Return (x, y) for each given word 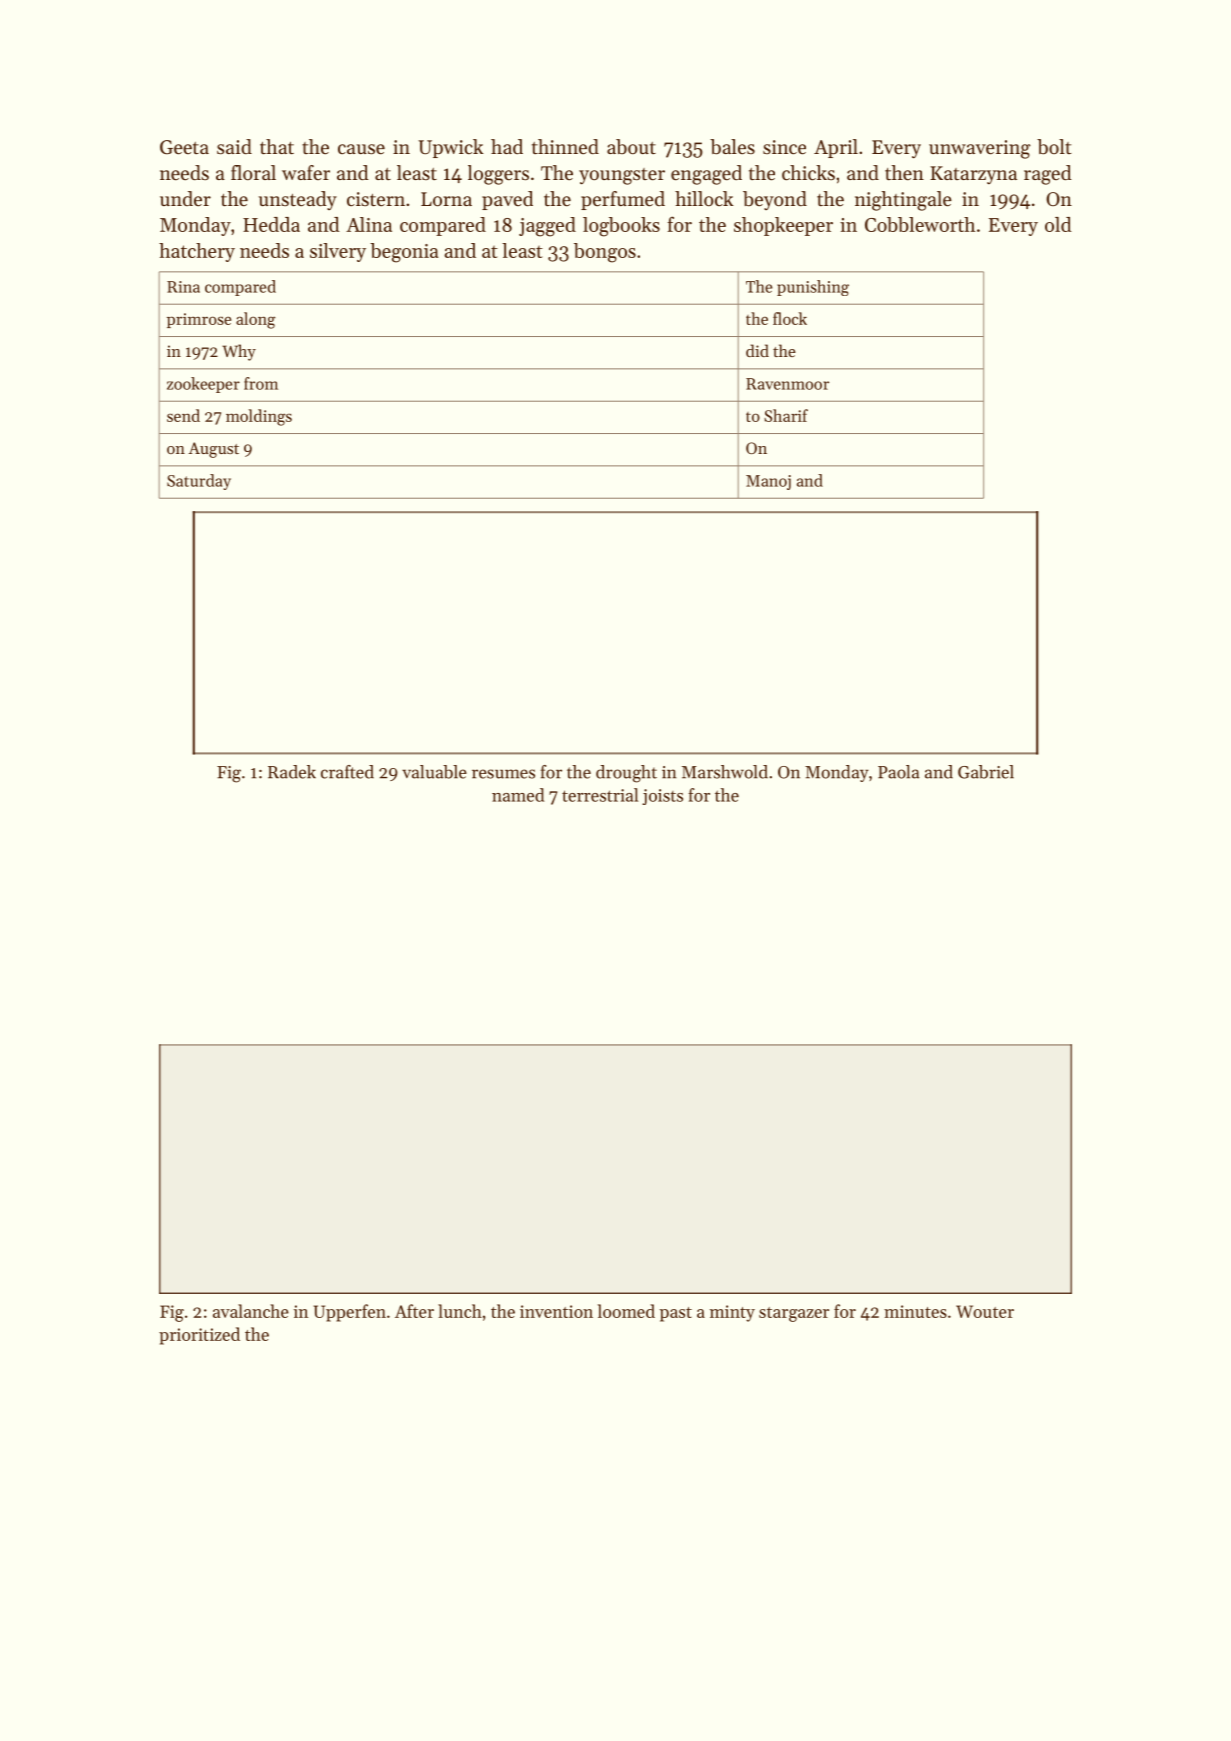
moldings (259, 417)
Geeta (184, 147)
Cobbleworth (920, 224)
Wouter (985, 1311)
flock (790, 318)
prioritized (199, 1336)
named (518, 795)
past (676, 1314)
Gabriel (986, 772)
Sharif (786, 415)
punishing (813, 288)
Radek (292, 772)
